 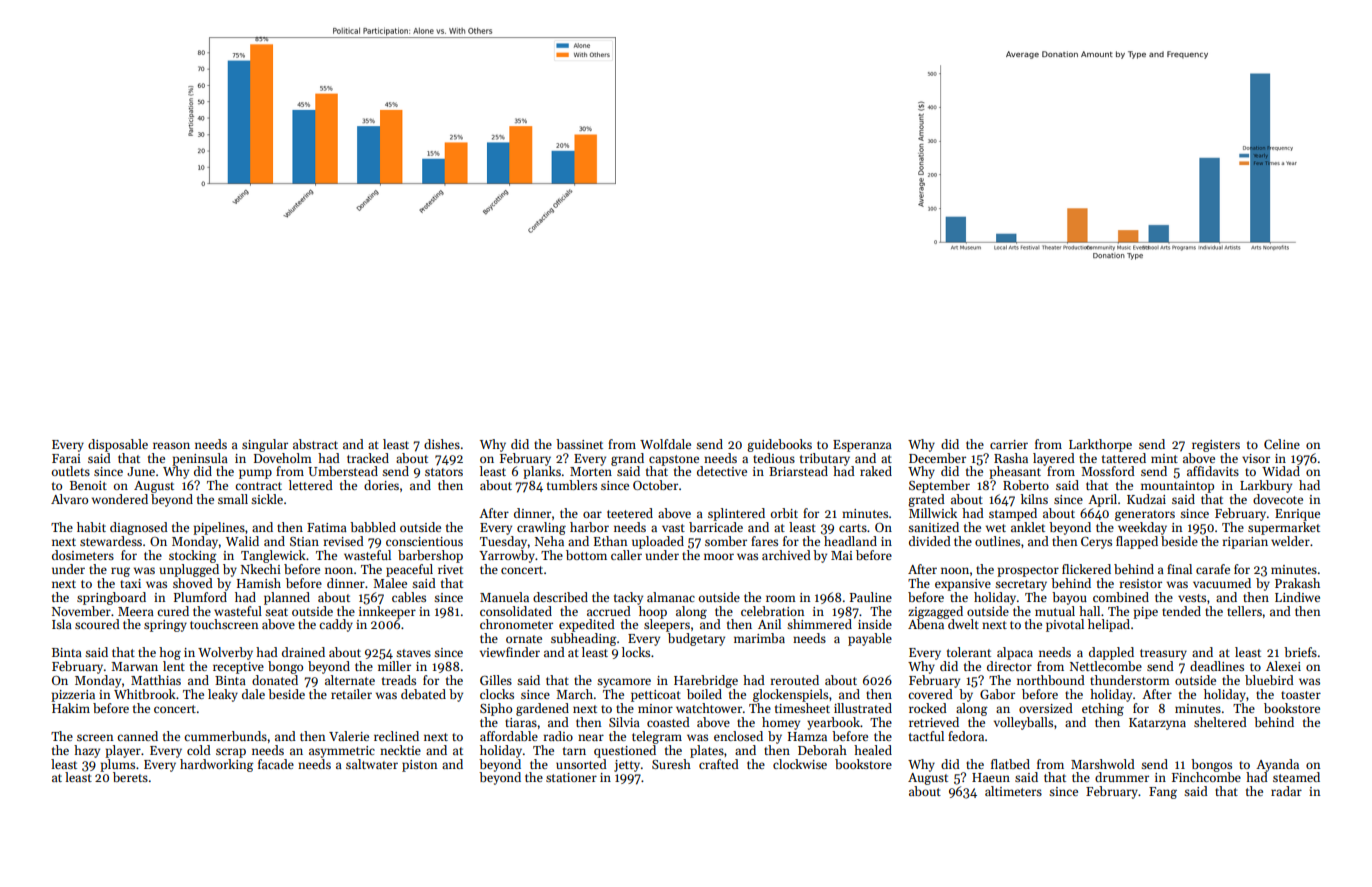 What do you see at coordinates (315, 444) in the screenshot?
I see `abstract` at bounding box center [315, 444].
